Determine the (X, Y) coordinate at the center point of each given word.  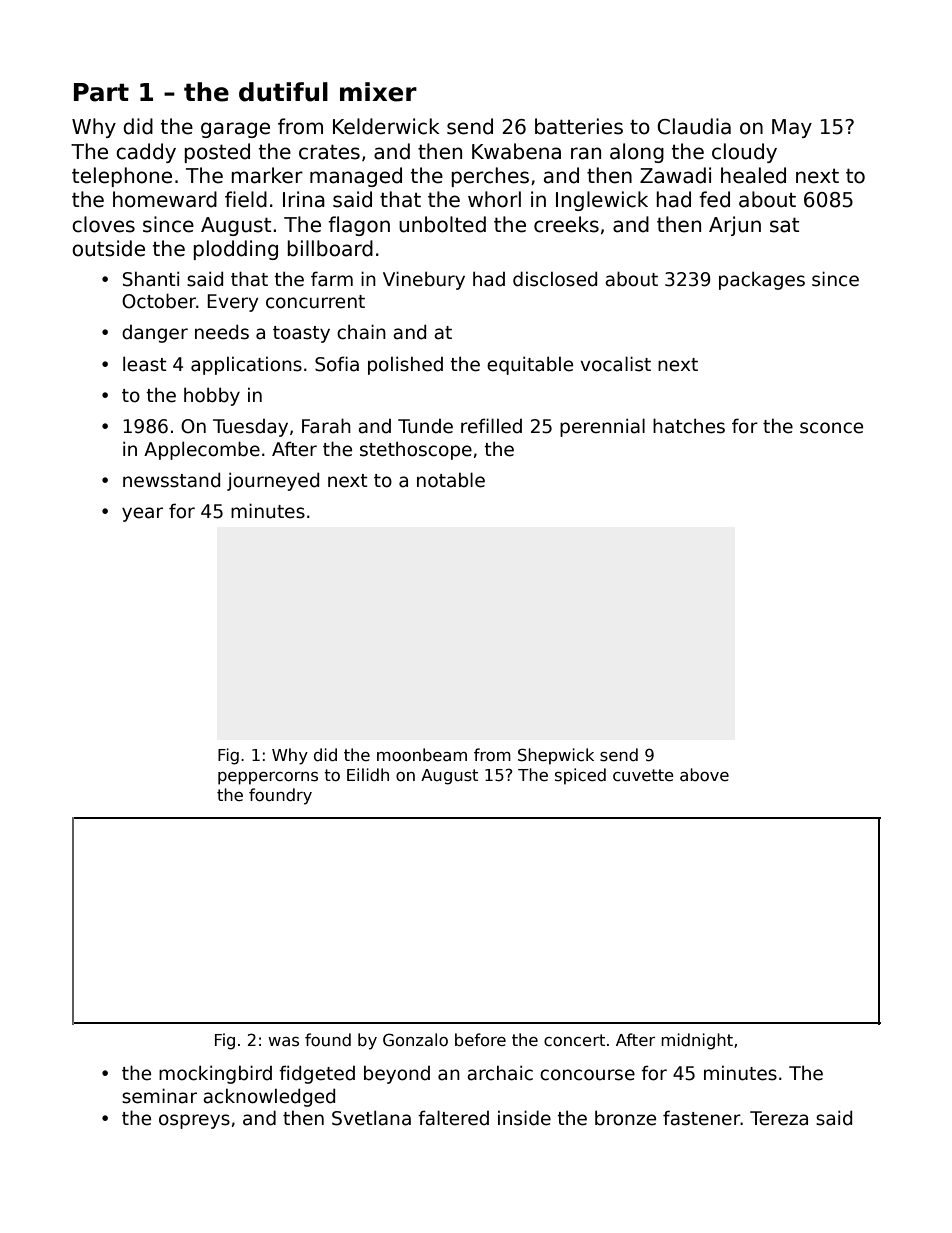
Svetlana (371, 1118)
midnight (697, 1041)
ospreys (194, 1121)
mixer (378, 92)
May (792, 128)
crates (329, 152)
